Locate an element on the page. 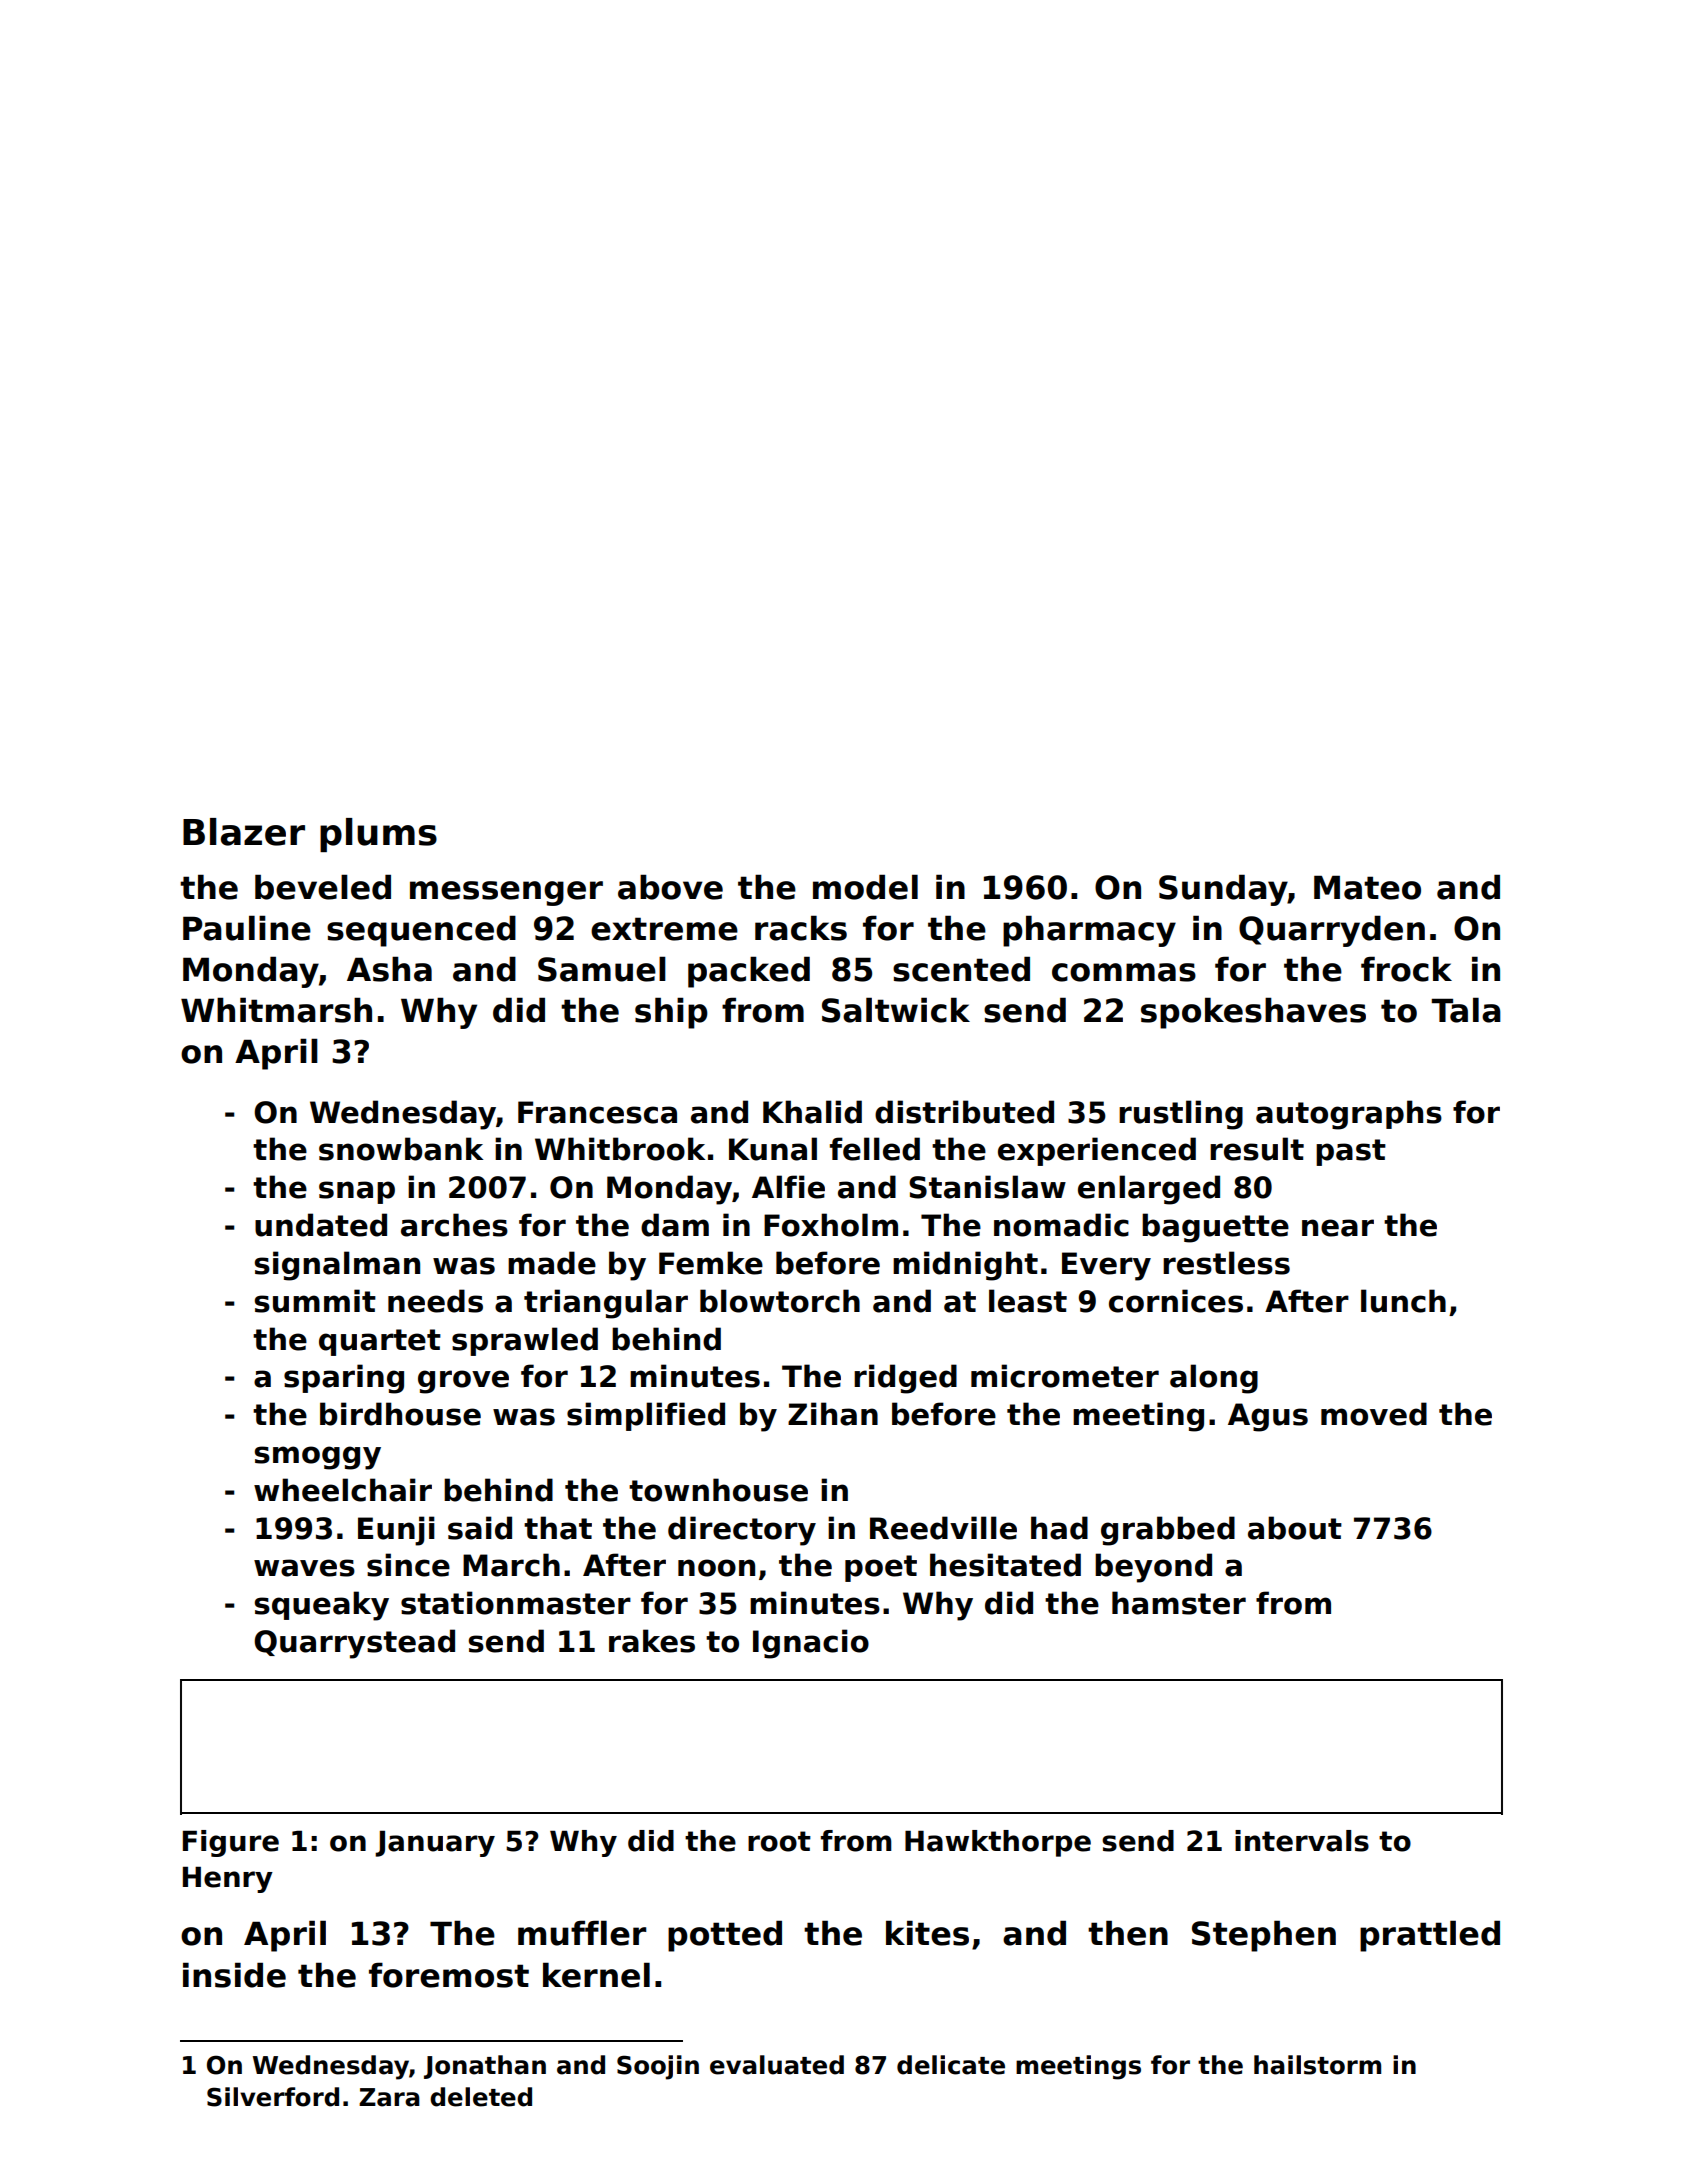 The image size is (1683, 2178). townhouse is located at coordinates (718, 1490).
